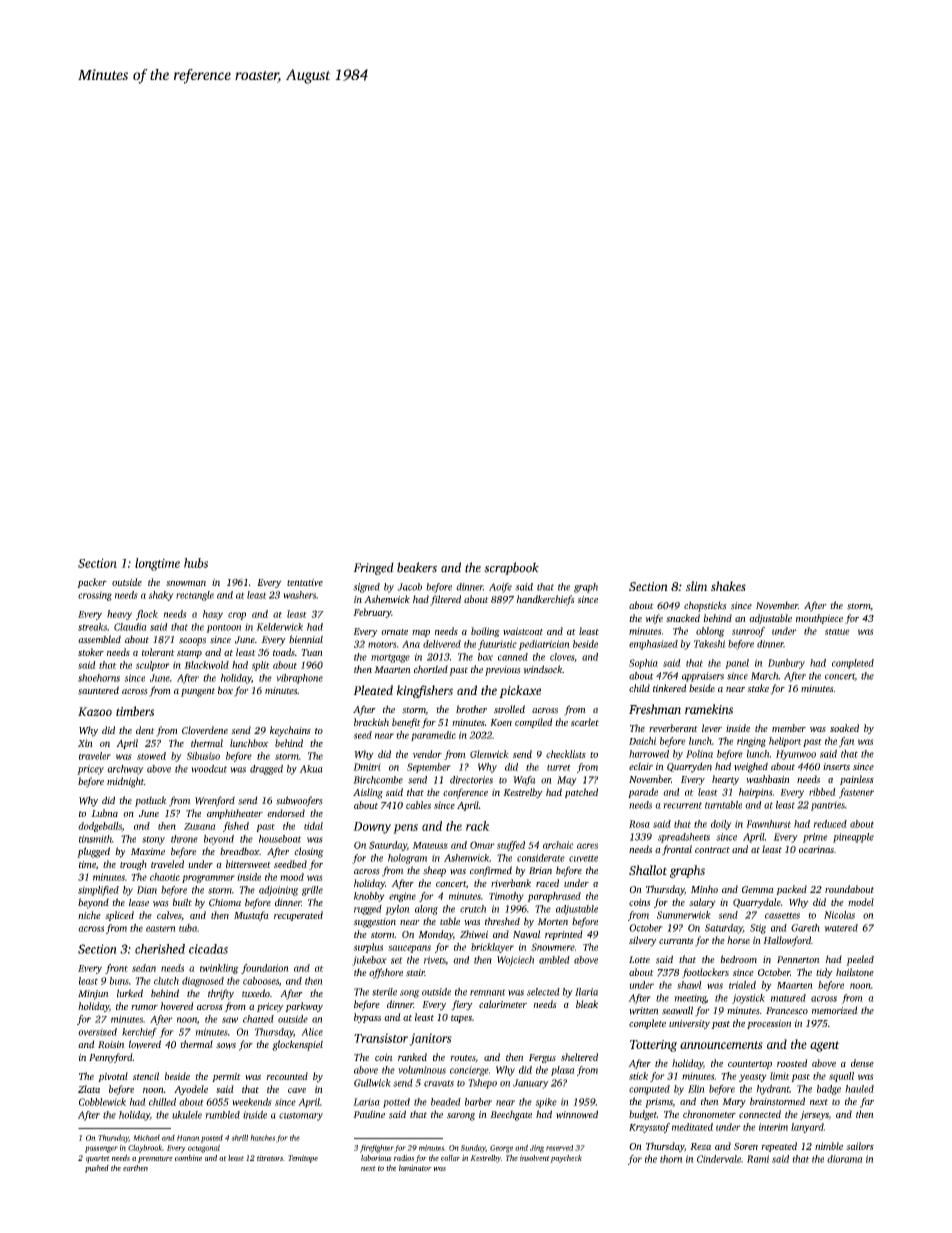  Describe the element at coordinates (524, 781) in the document. I see `Wafa` at that location.
